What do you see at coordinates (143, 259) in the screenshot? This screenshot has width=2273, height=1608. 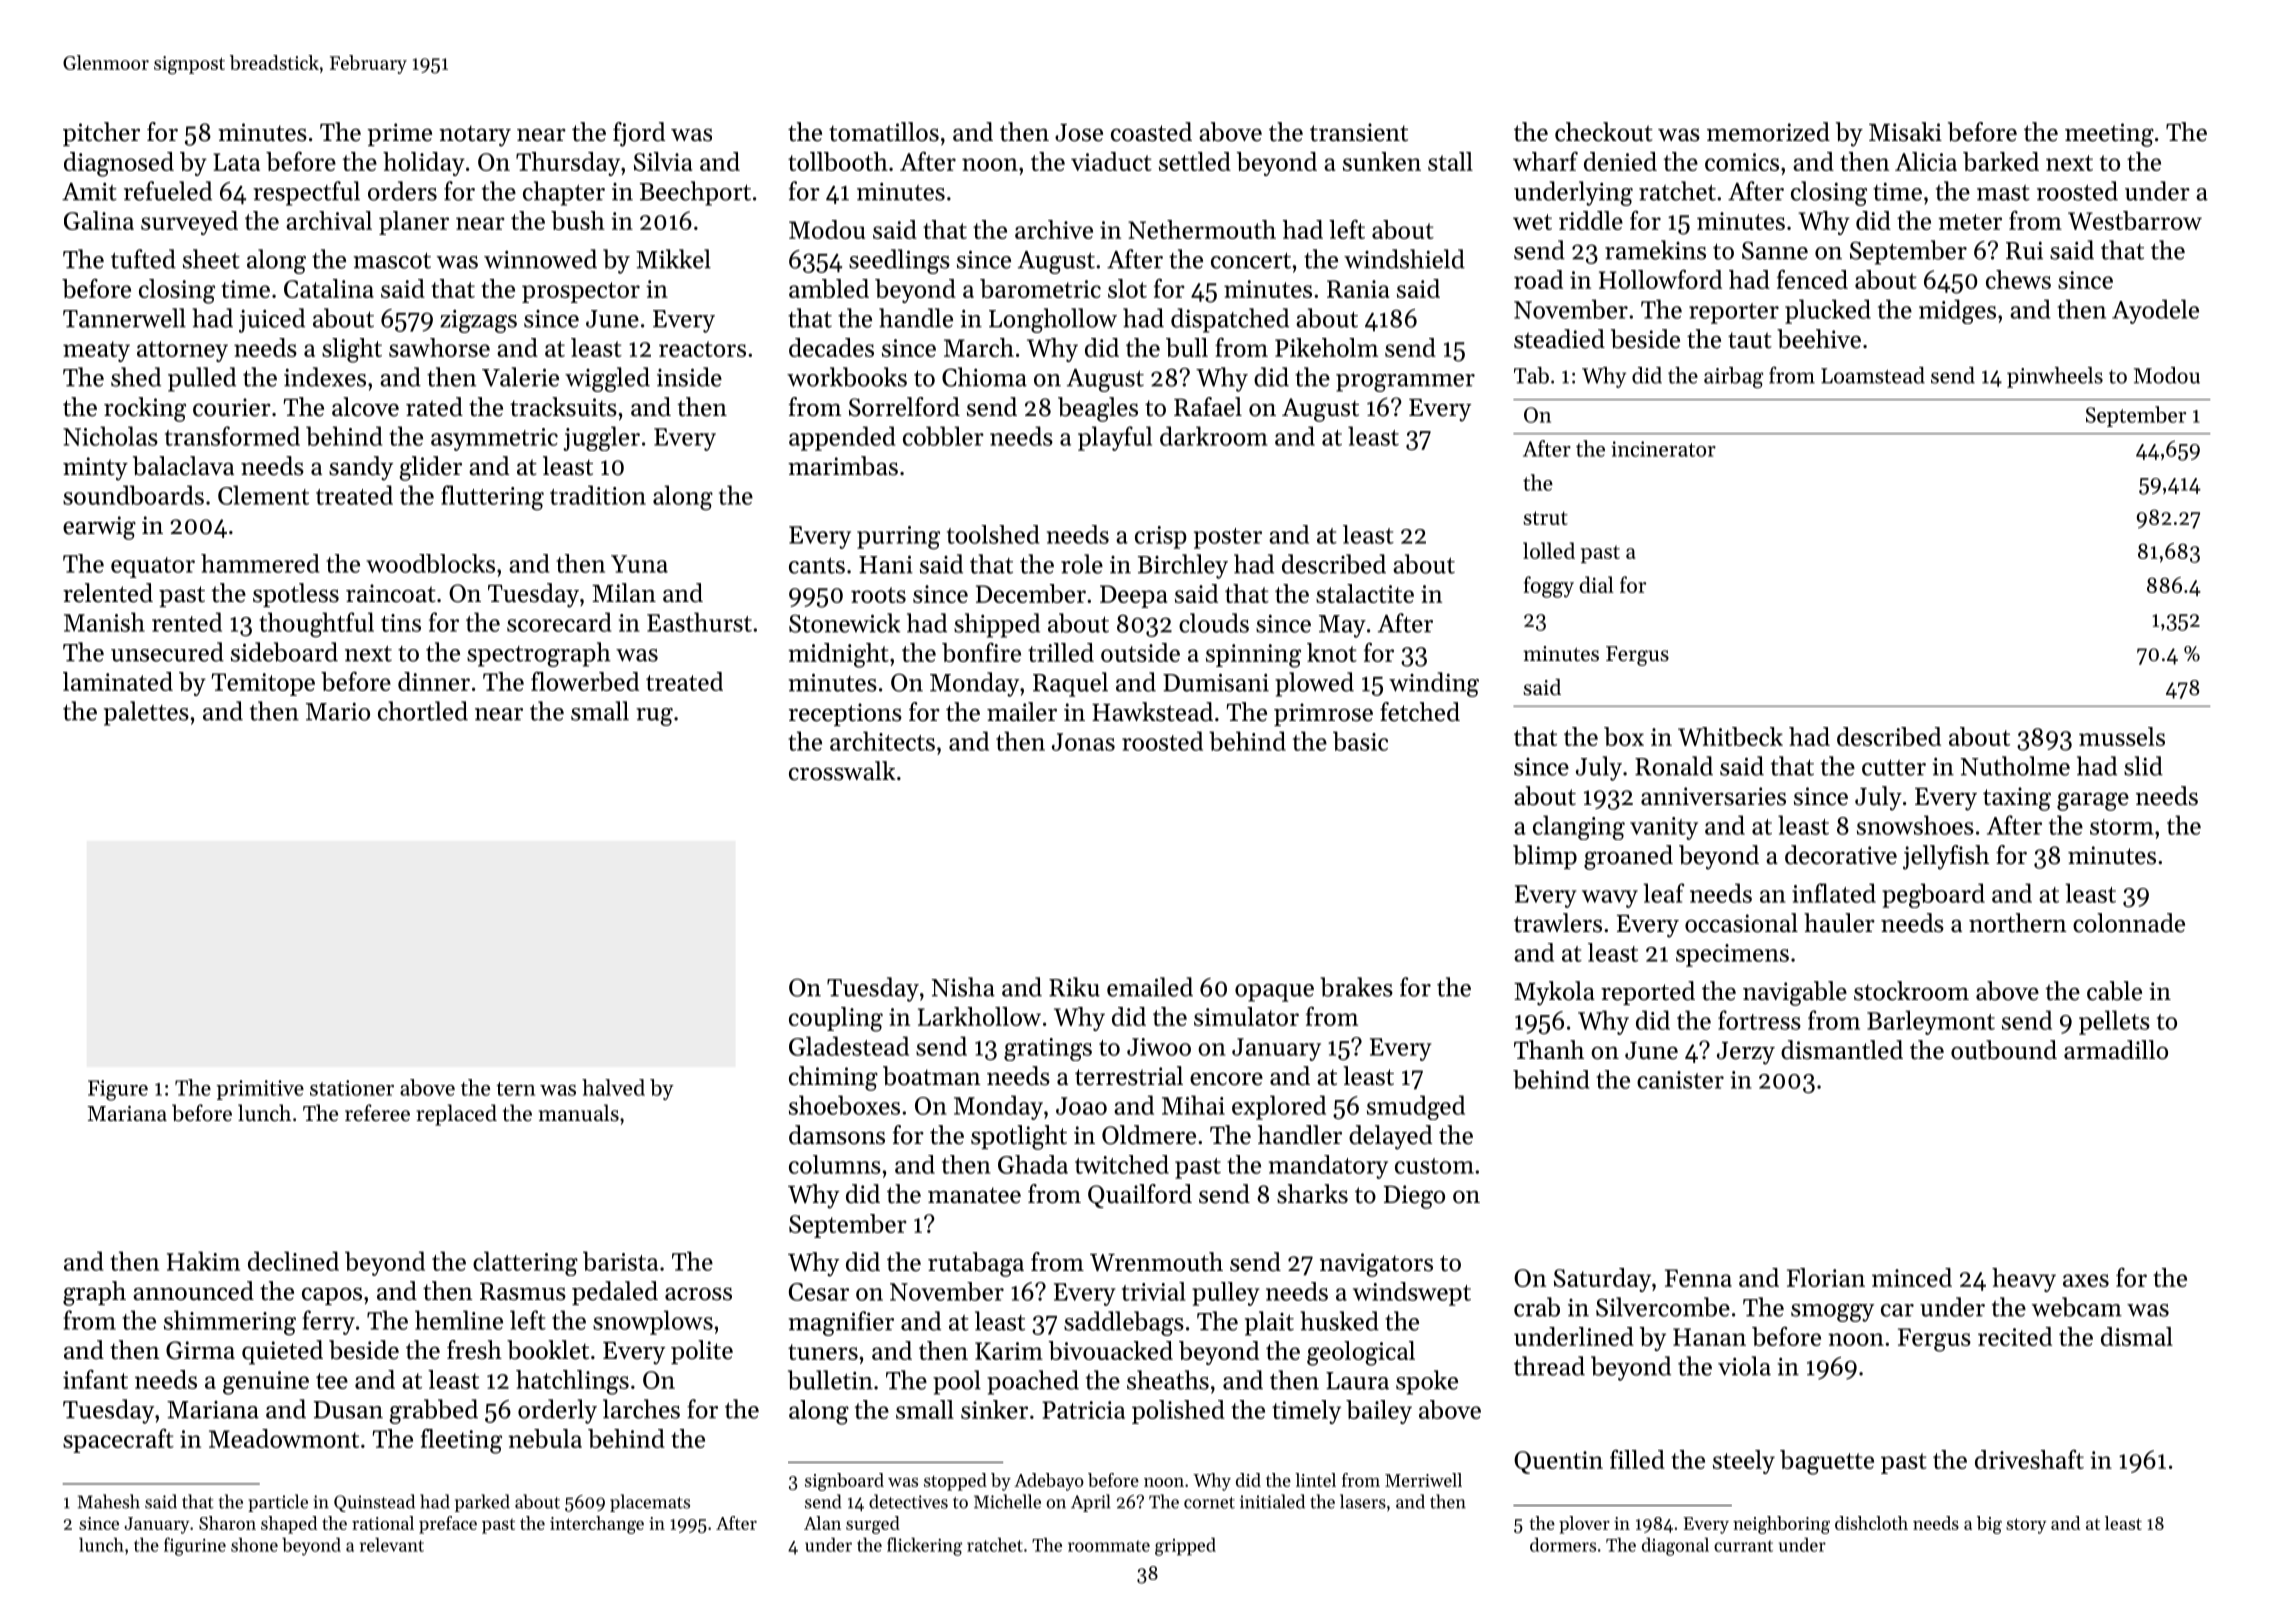 I see `tufted` at bounding box center [143, 259].
